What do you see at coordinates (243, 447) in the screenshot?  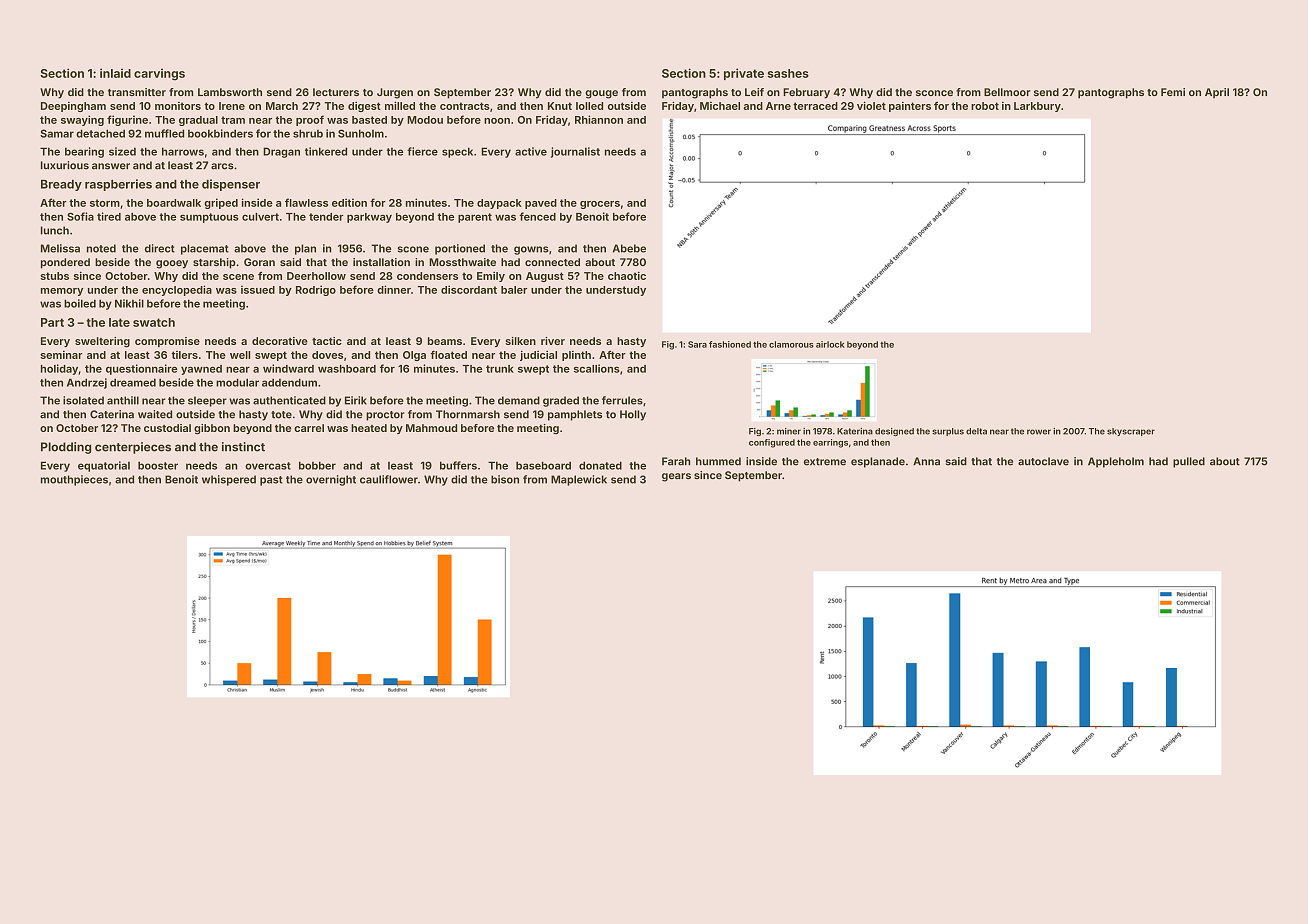 I see `instinct` at bounding box center [243, 447].
